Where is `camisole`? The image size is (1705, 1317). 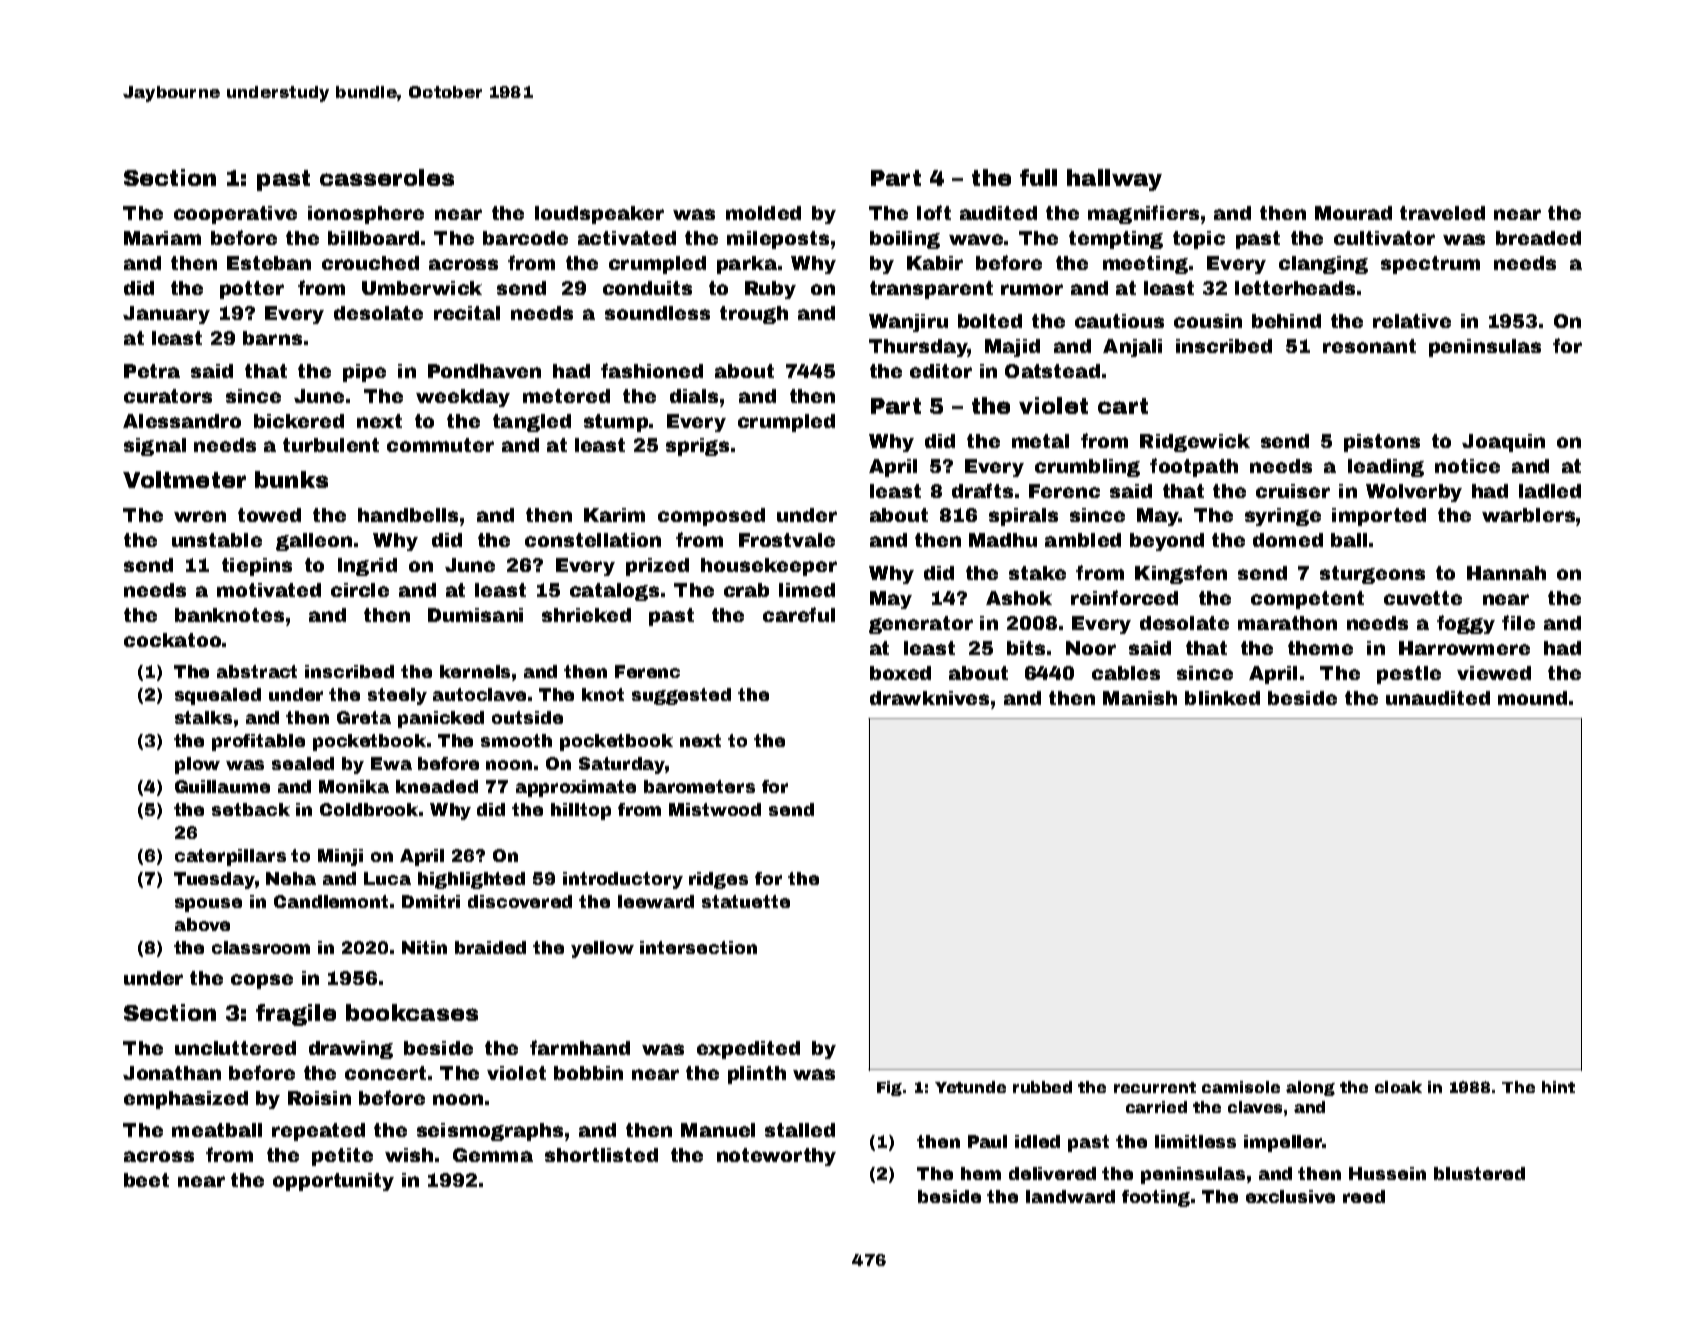 camisole is located at coordinates (1241, 1087).
